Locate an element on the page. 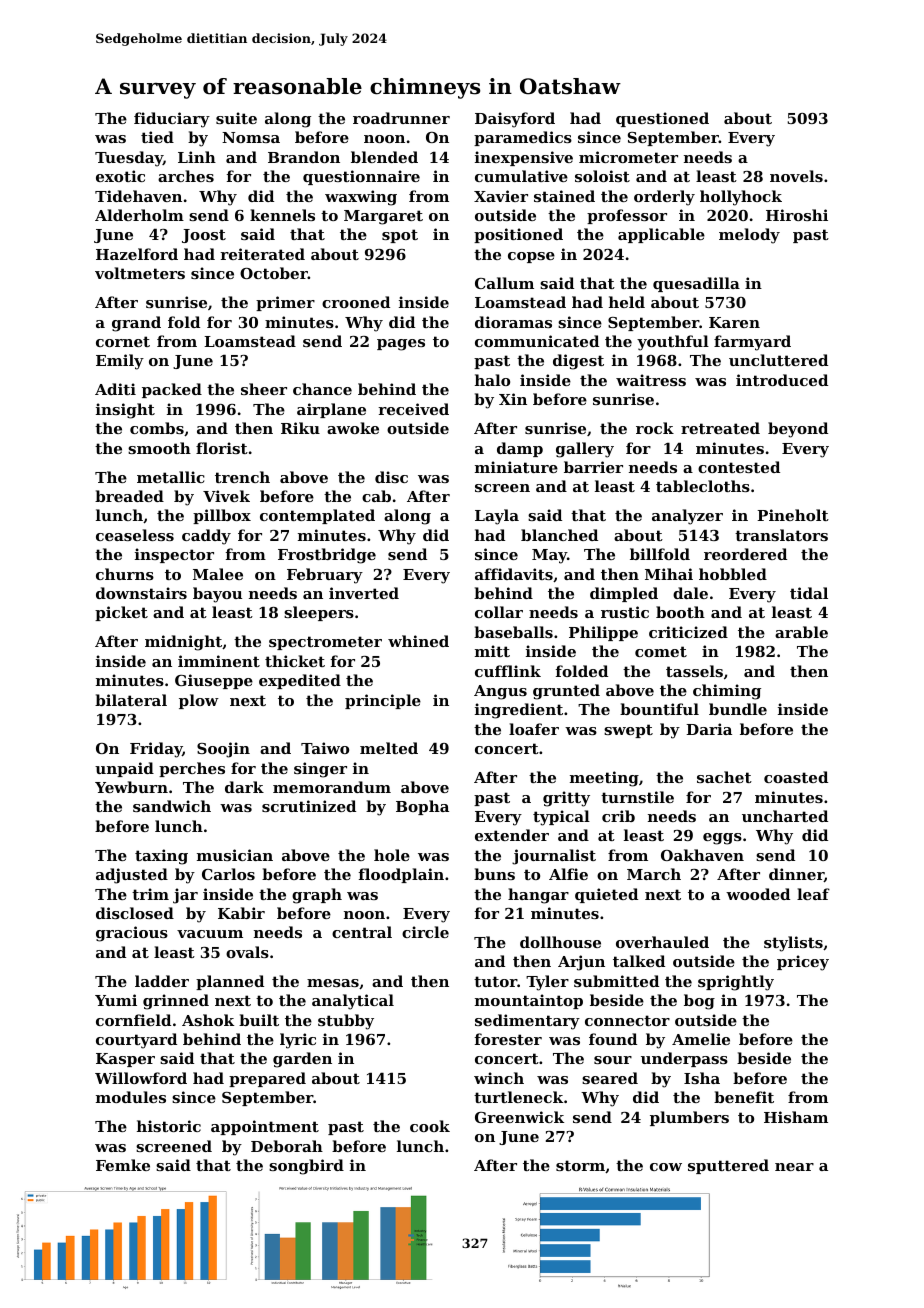 The image size is (924, 1308). Daisyford is located at coordinates (515, 120).
